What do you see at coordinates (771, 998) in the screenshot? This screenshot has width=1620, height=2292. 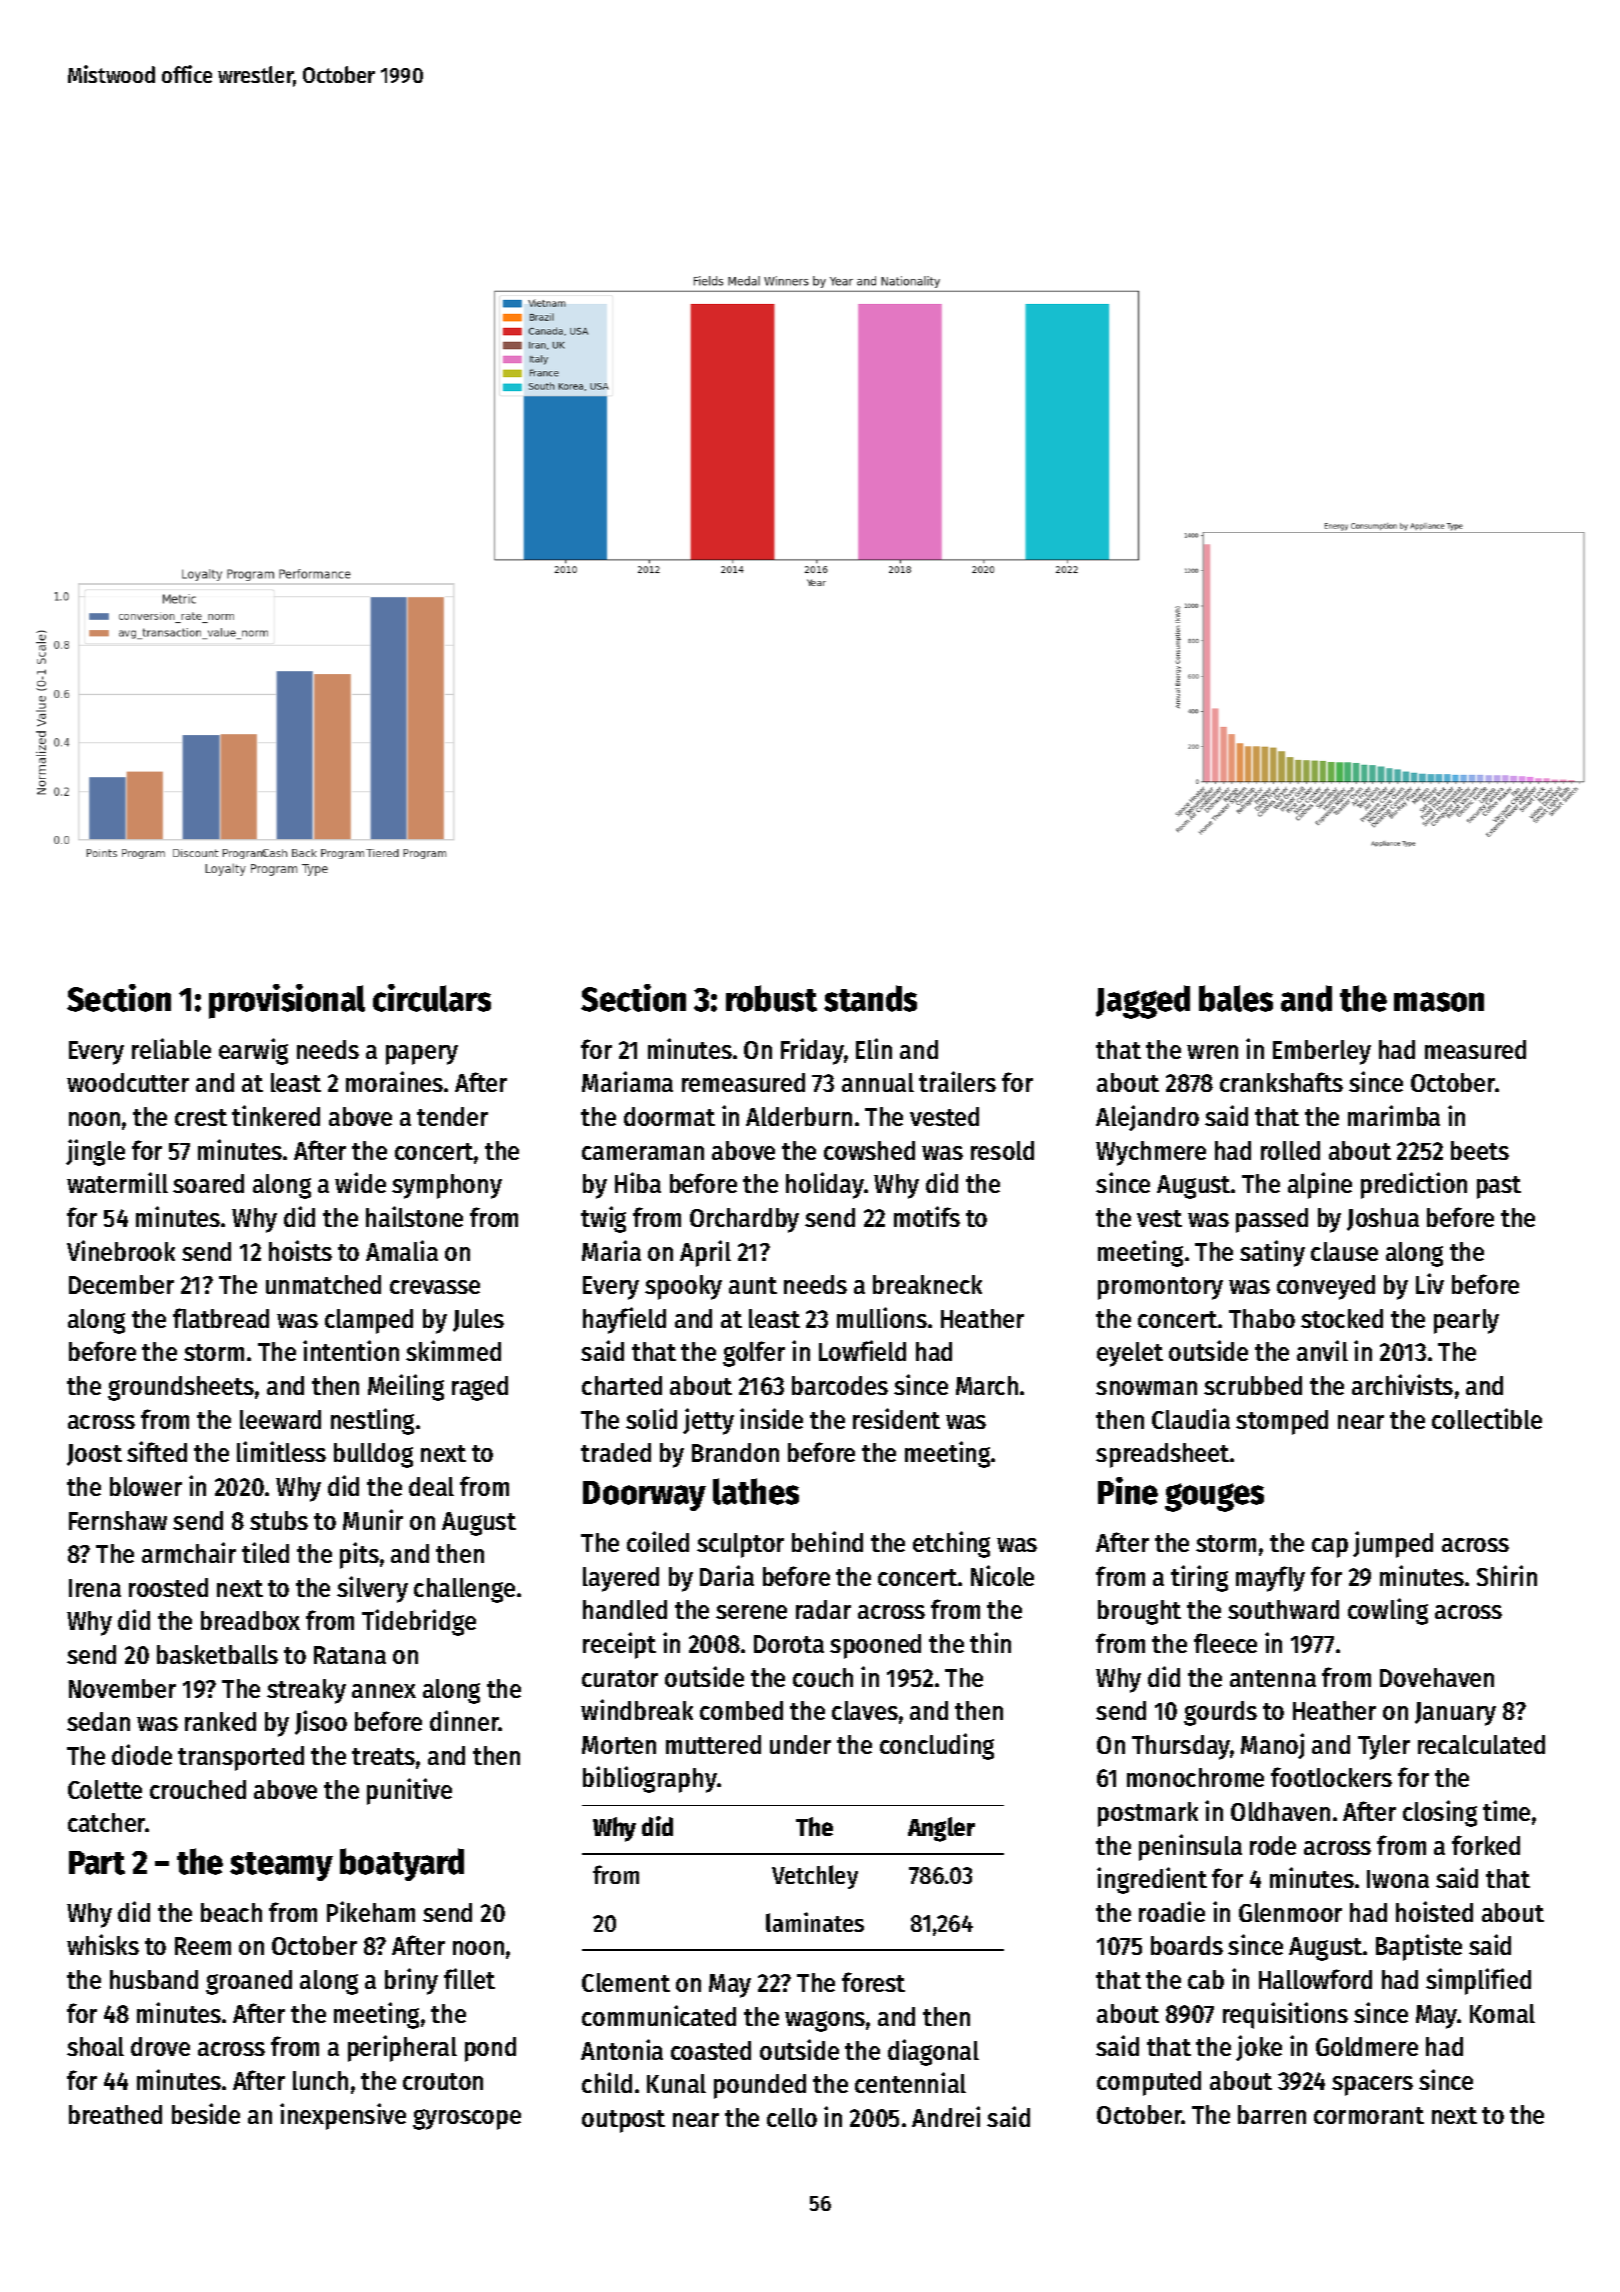 I see `robust` at bounding box center [771, 998].
